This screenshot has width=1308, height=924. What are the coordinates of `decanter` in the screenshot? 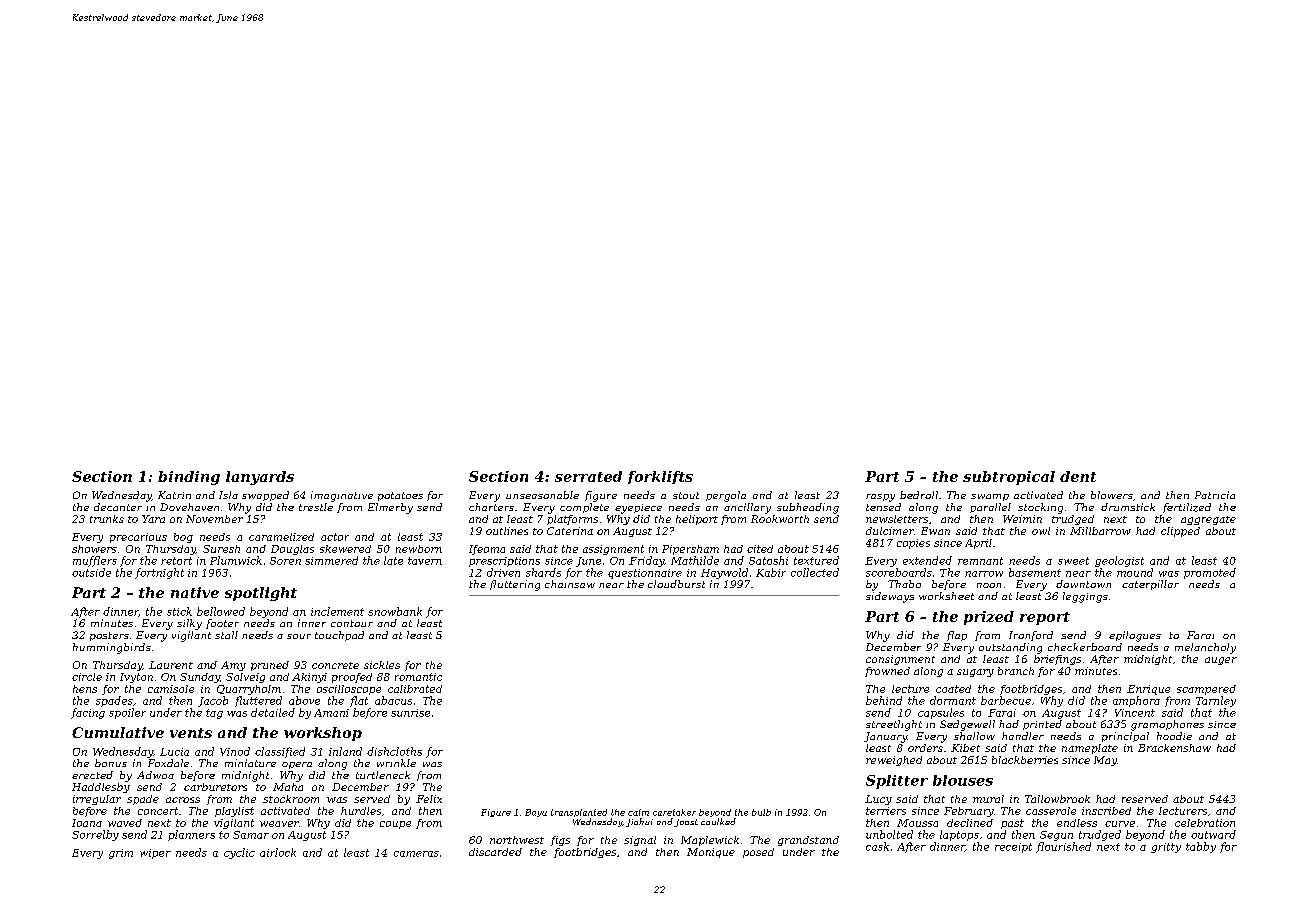 It's located at (118, 507).
